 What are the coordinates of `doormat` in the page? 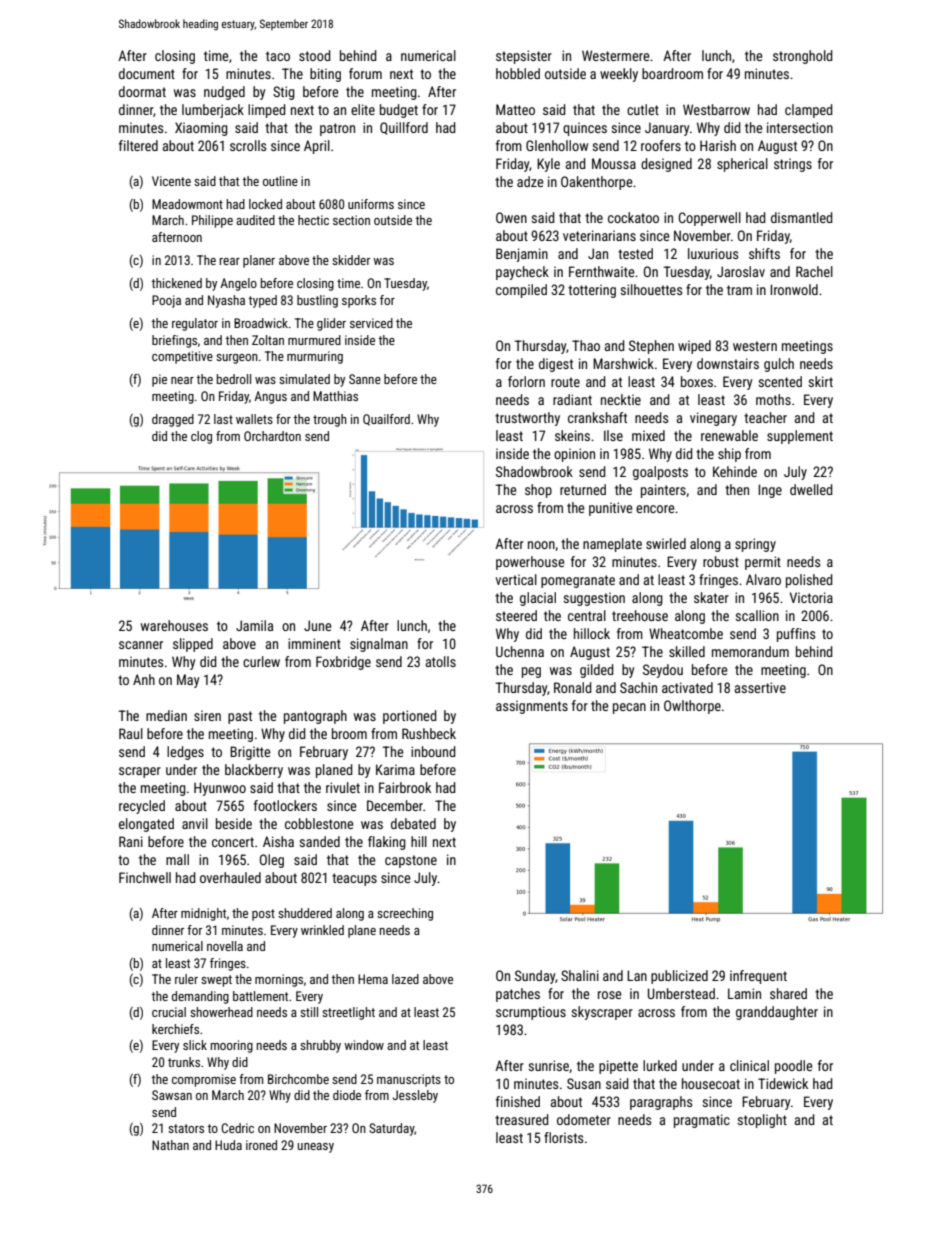 It's located at (142, 91).
